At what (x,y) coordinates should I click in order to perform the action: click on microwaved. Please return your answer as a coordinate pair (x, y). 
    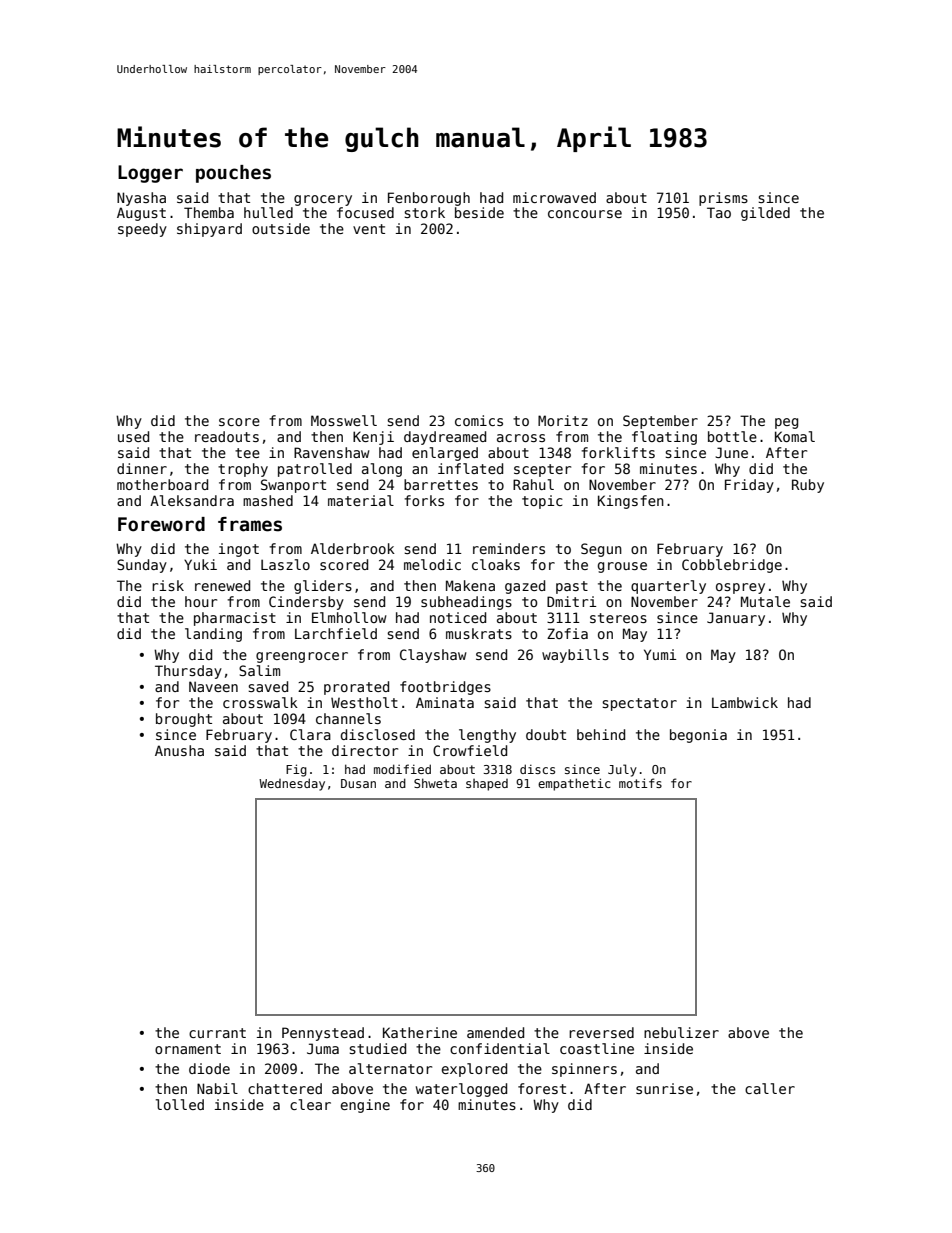
    Looking at the image, I should click on (554, 197).
